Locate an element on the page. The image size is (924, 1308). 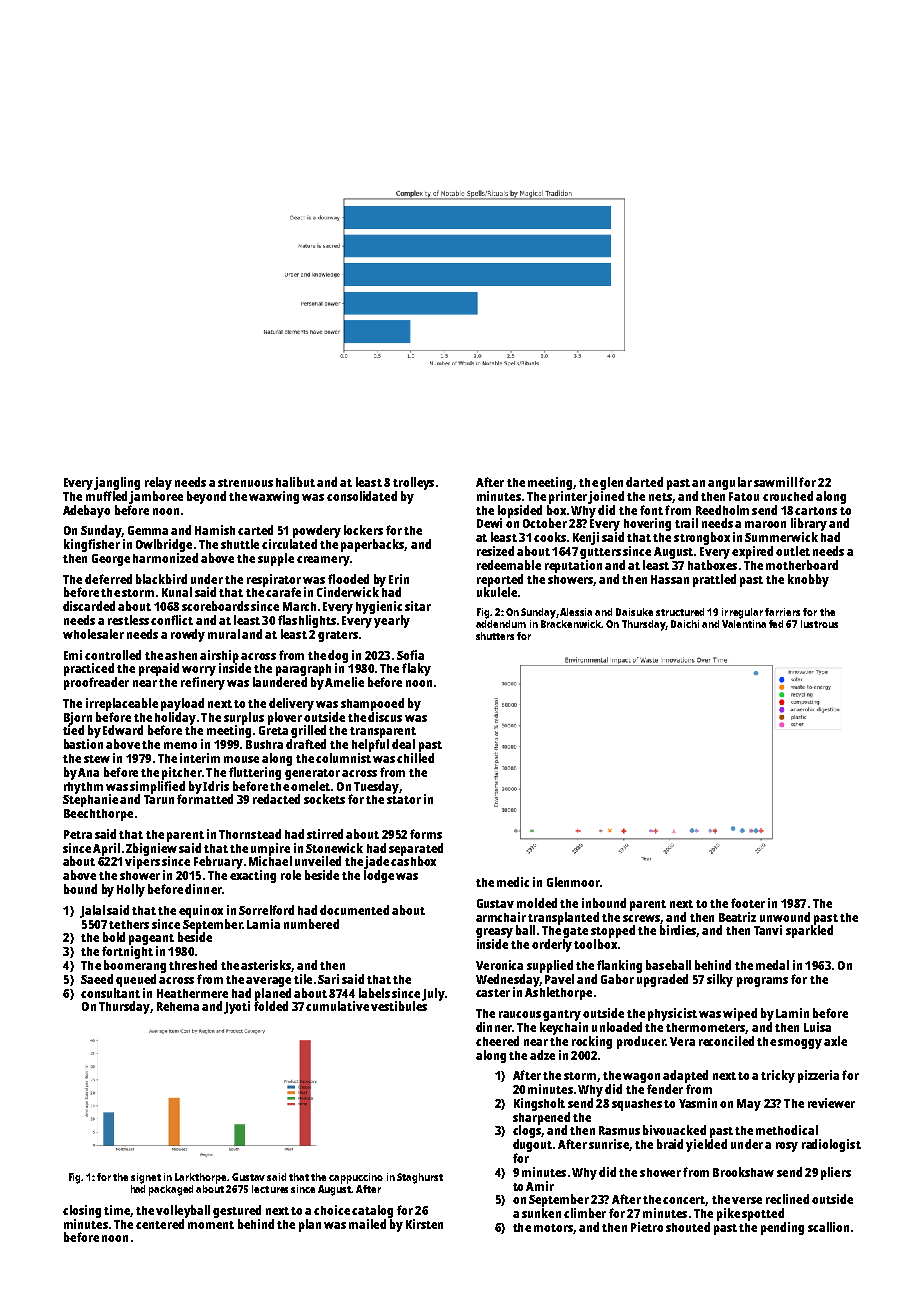
Lamin is located at coordinates (792, 1013).
